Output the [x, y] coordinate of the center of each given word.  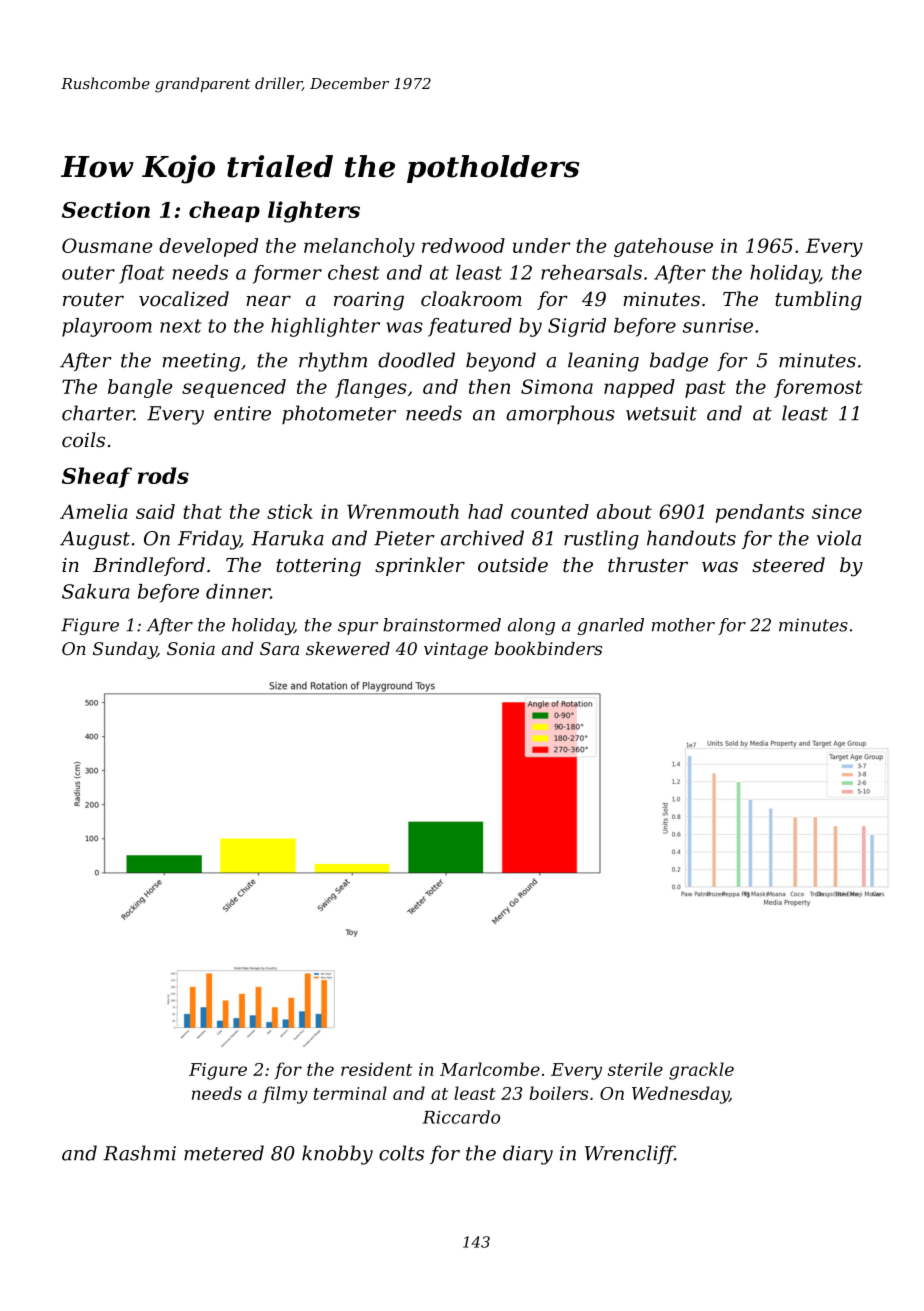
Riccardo [461, 1117]
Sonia [191, 648]
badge [679, 362]
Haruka [287, 538]
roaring [369, 301]
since [837, 511]
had [485, 511]
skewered [348, 648]
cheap [224, 211]
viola [839, 538]
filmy [285, 1095]
